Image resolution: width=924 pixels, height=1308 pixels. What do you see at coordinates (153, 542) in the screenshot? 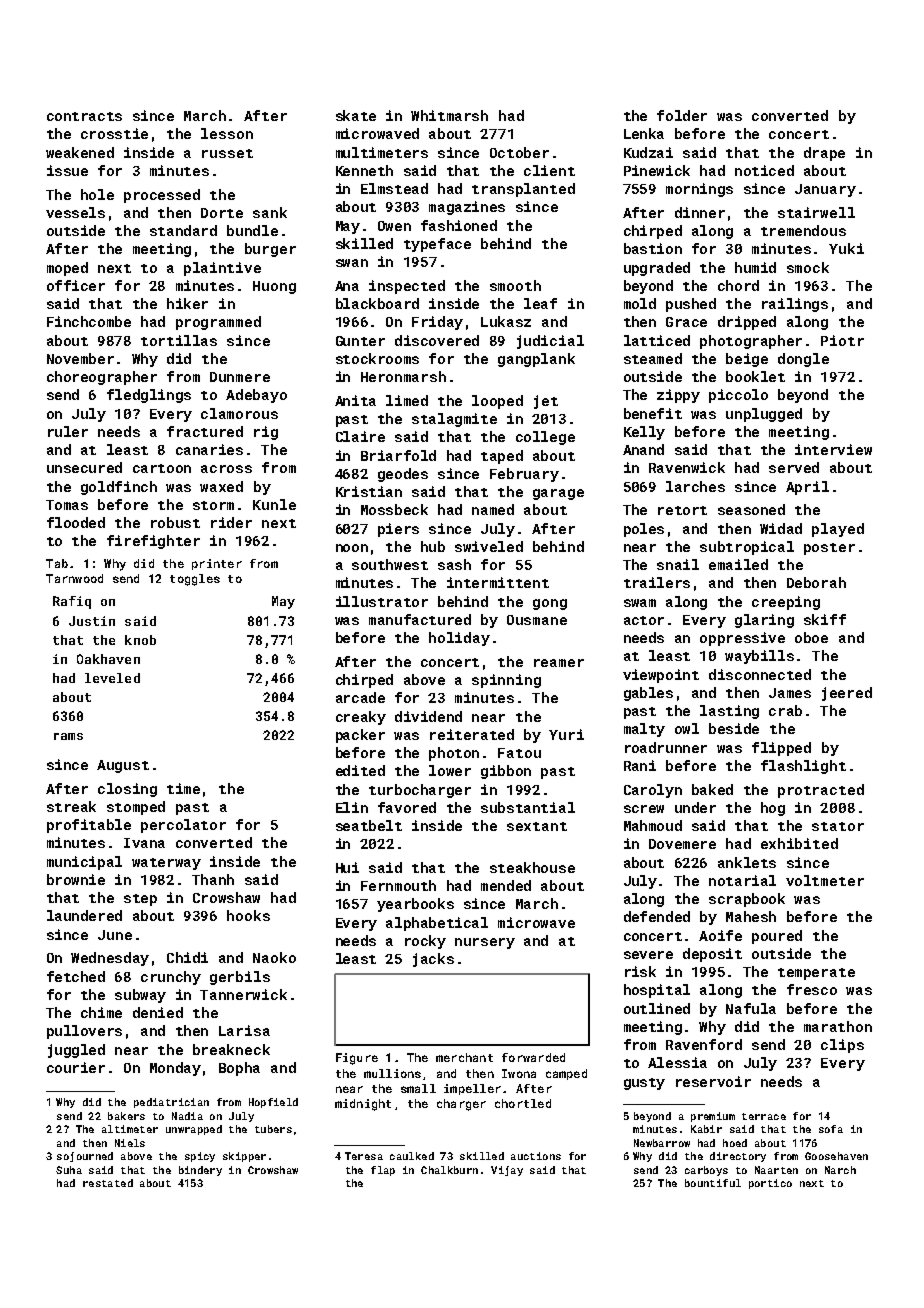
I see `firefighter` at bounding box center [153, 542].
